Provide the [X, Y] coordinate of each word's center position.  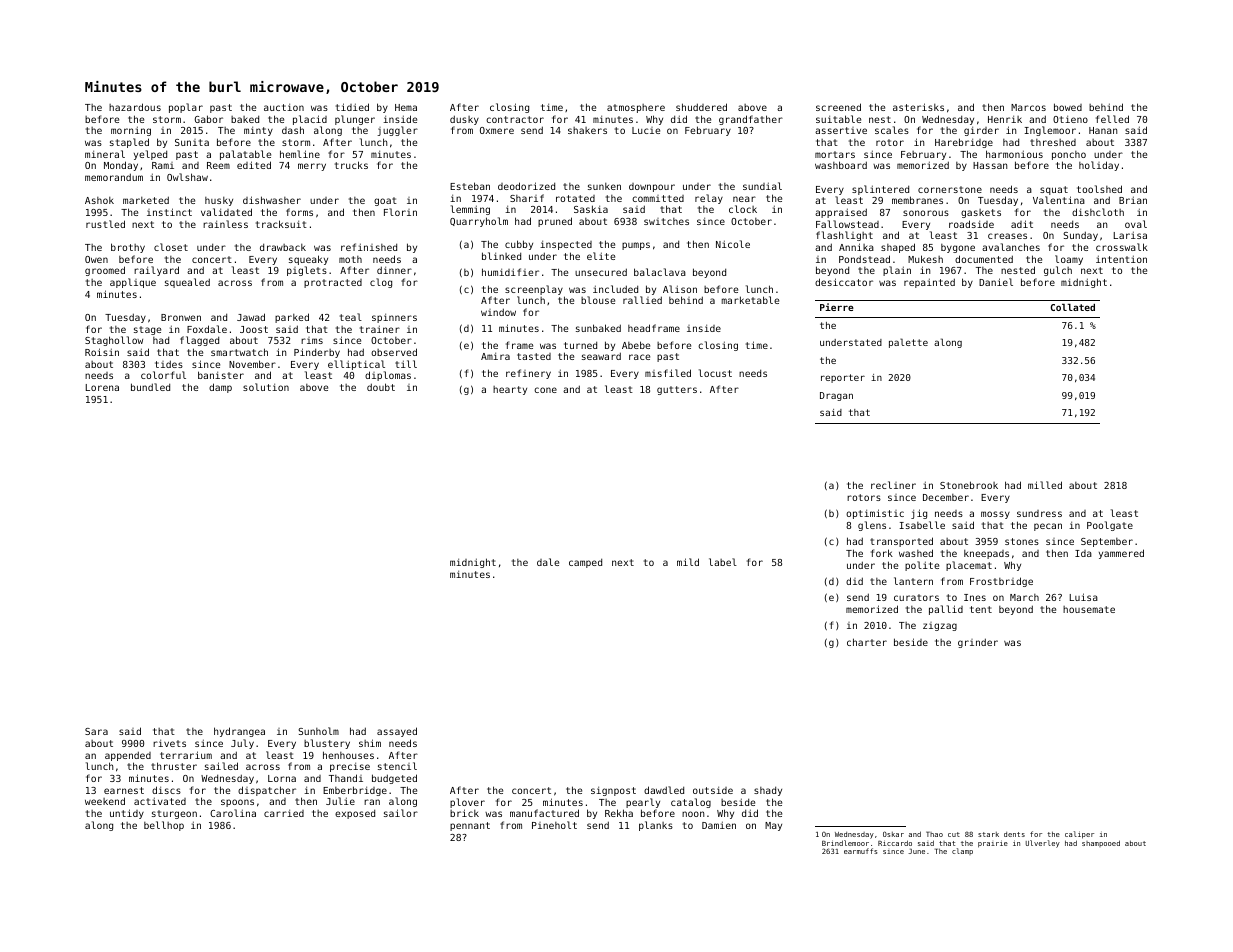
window [498, 312]
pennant [470, 826]
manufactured [544, 813]
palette [908, 343]
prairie [993, 844]
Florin [400, 212]
